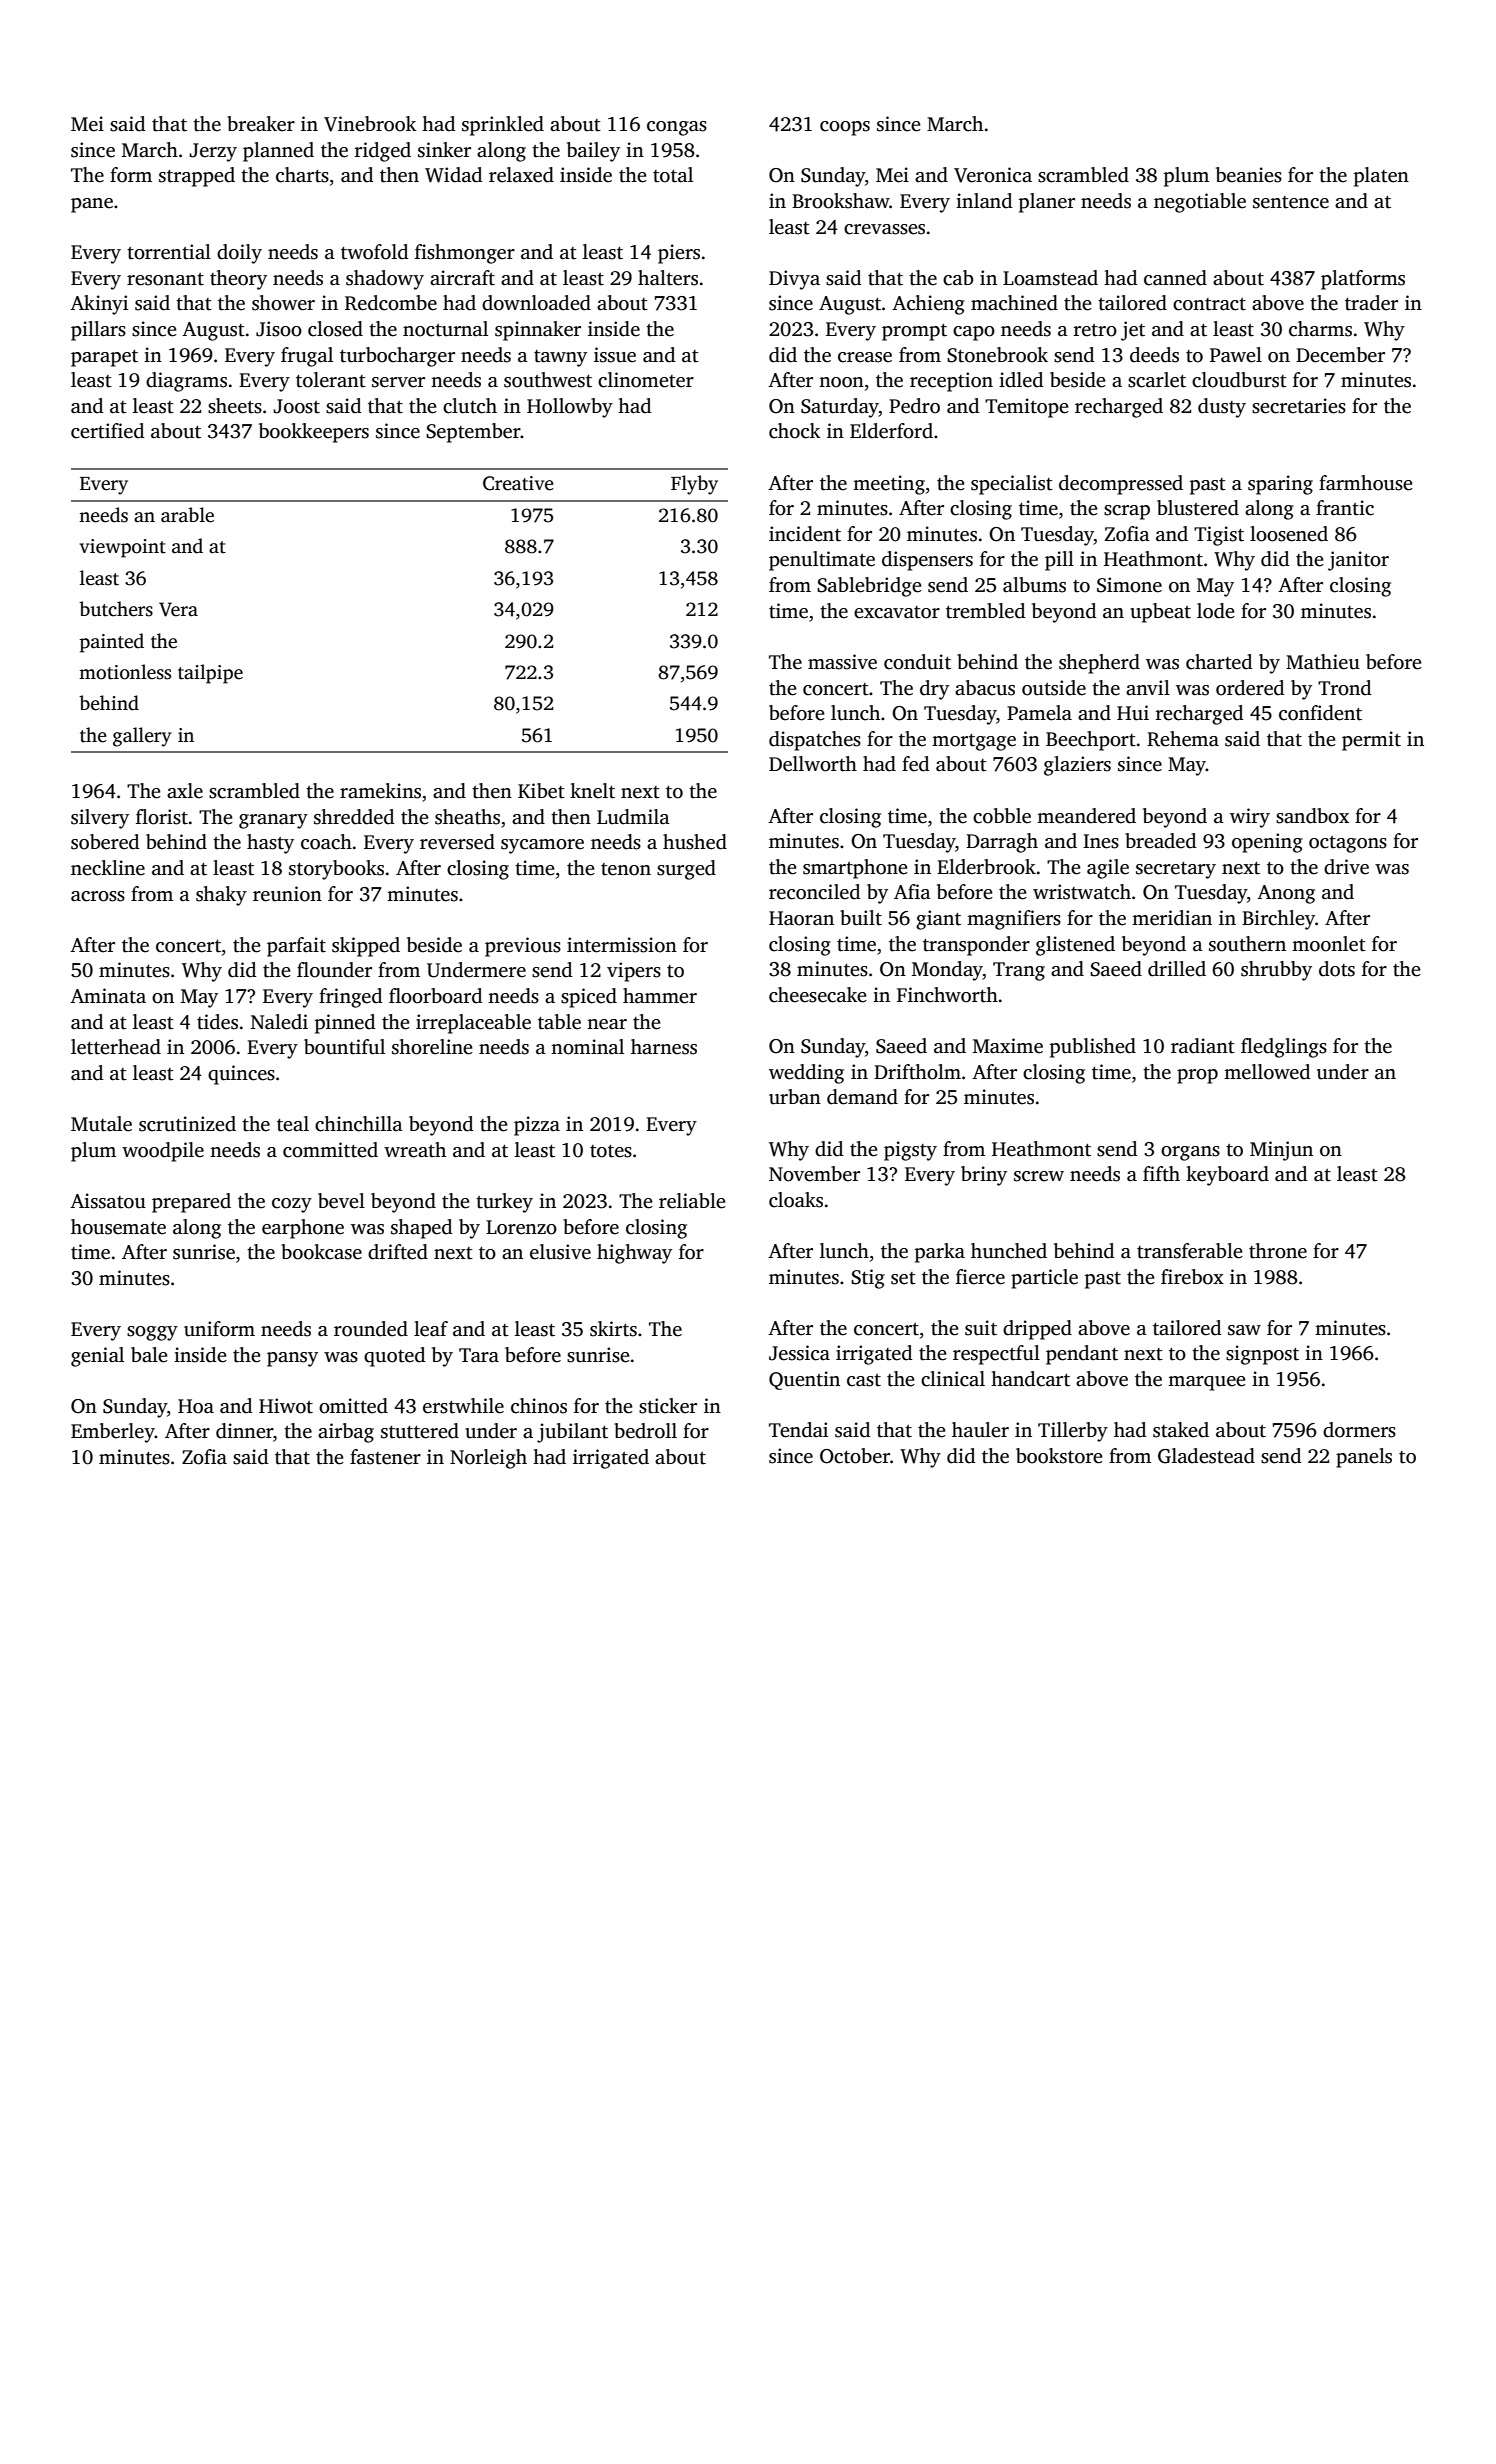 Image resolution: width=1496 pixels, height=2464 pixels. What do you see at coordinates (645, 1431) in the image?
I see `bedroll` at bounding box center [645, 1431].
